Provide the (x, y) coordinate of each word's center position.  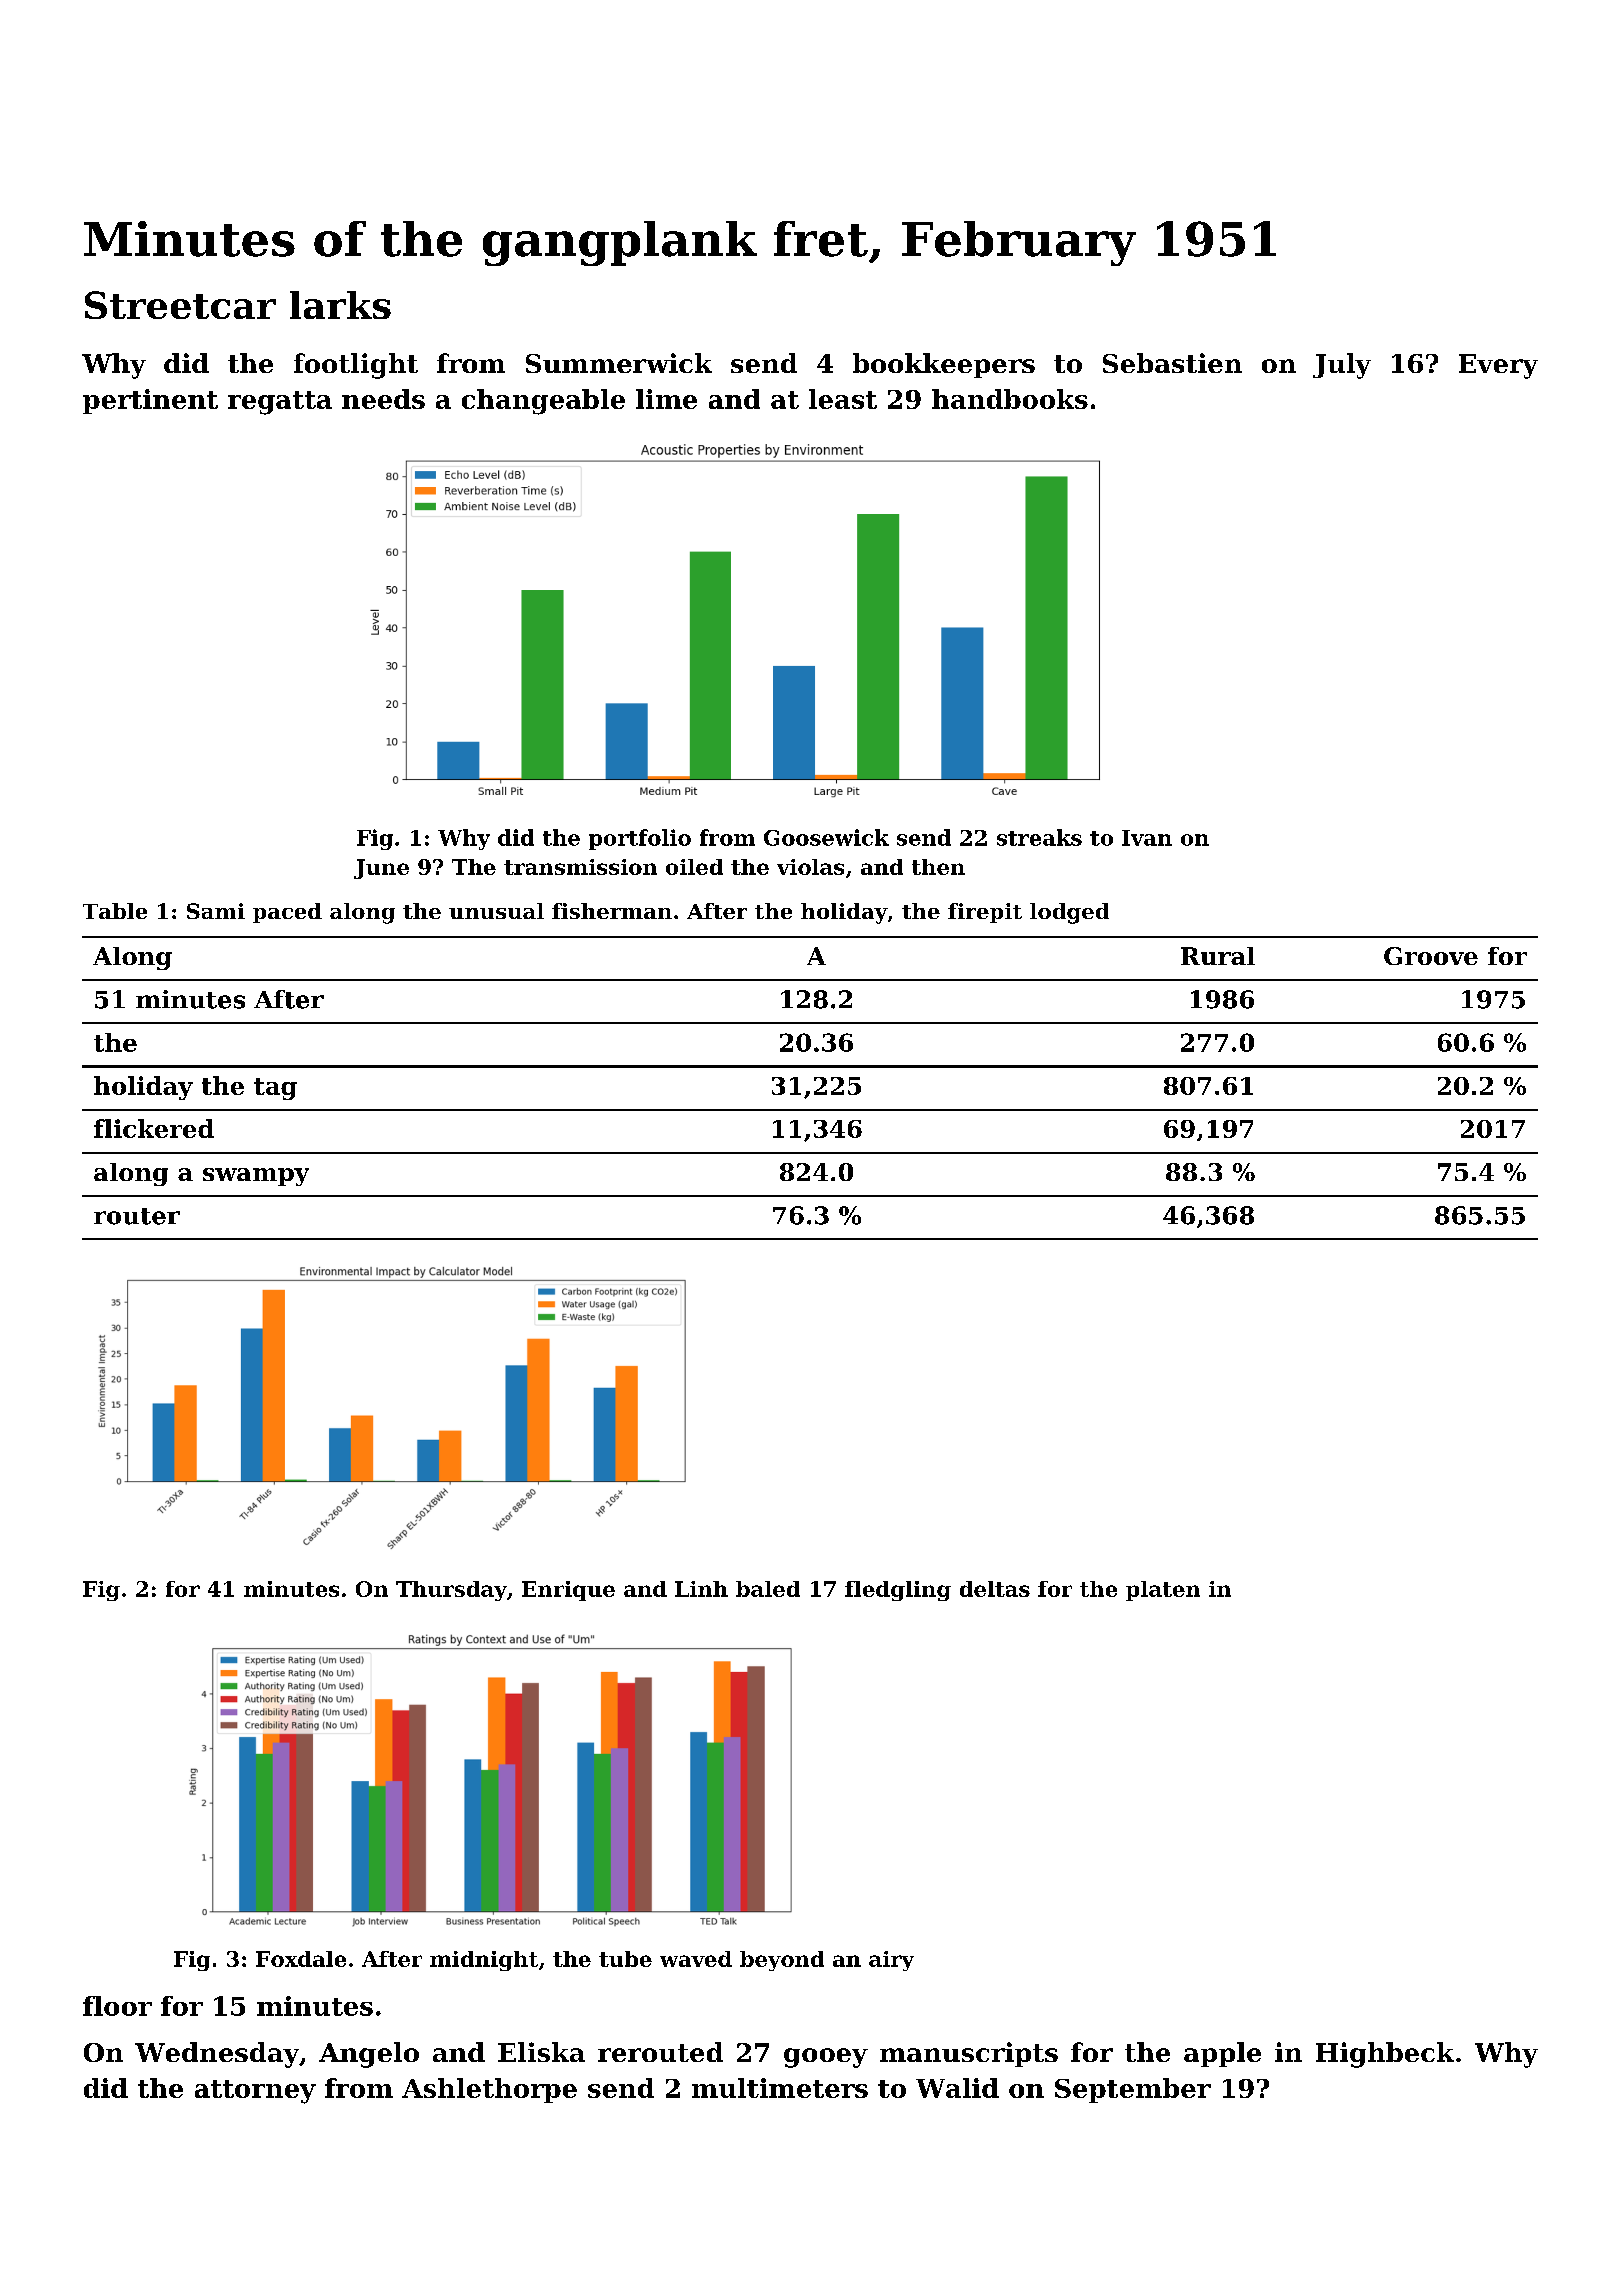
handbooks (1010, 399)
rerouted (660, 2052)
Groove (1431, 956)
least (843, 399)
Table (115, 911)
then (938, 867)
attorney (255, 2092)
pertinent (150, 401)
